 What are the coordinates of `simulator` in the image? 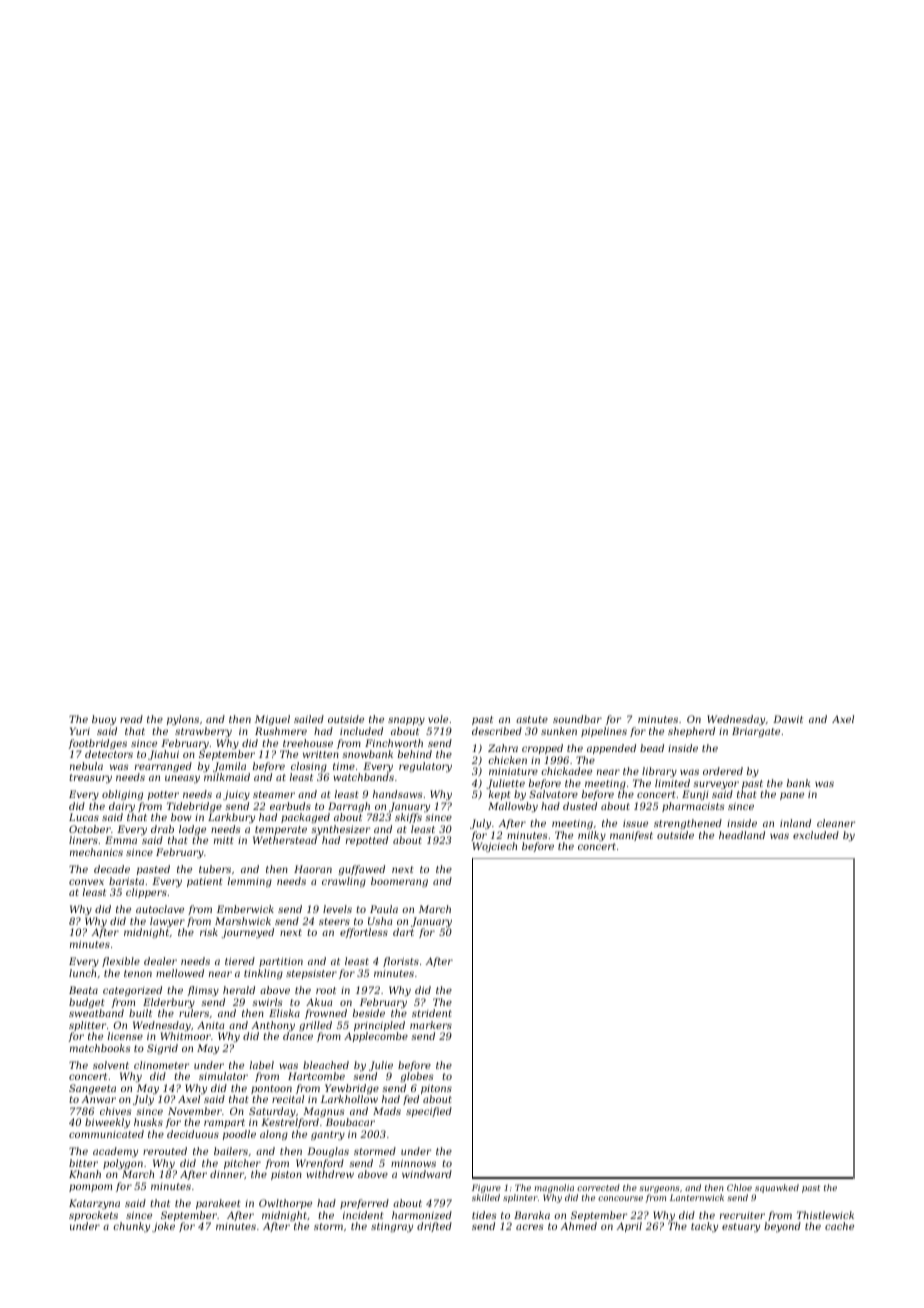 It's located at (223, 1076).
